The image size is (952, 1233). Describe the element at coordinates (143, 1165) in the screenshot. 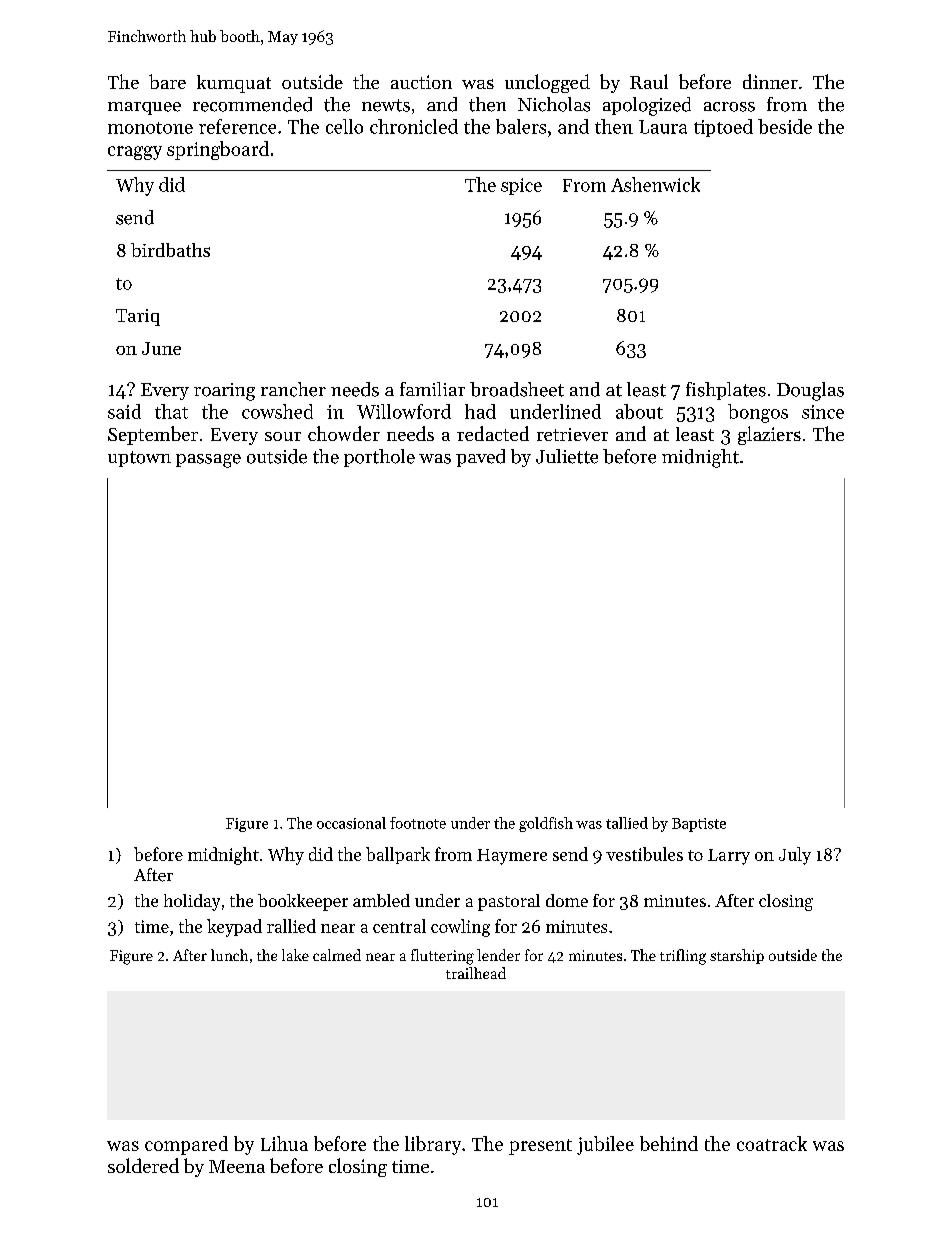

I see `soldered` at that location.
